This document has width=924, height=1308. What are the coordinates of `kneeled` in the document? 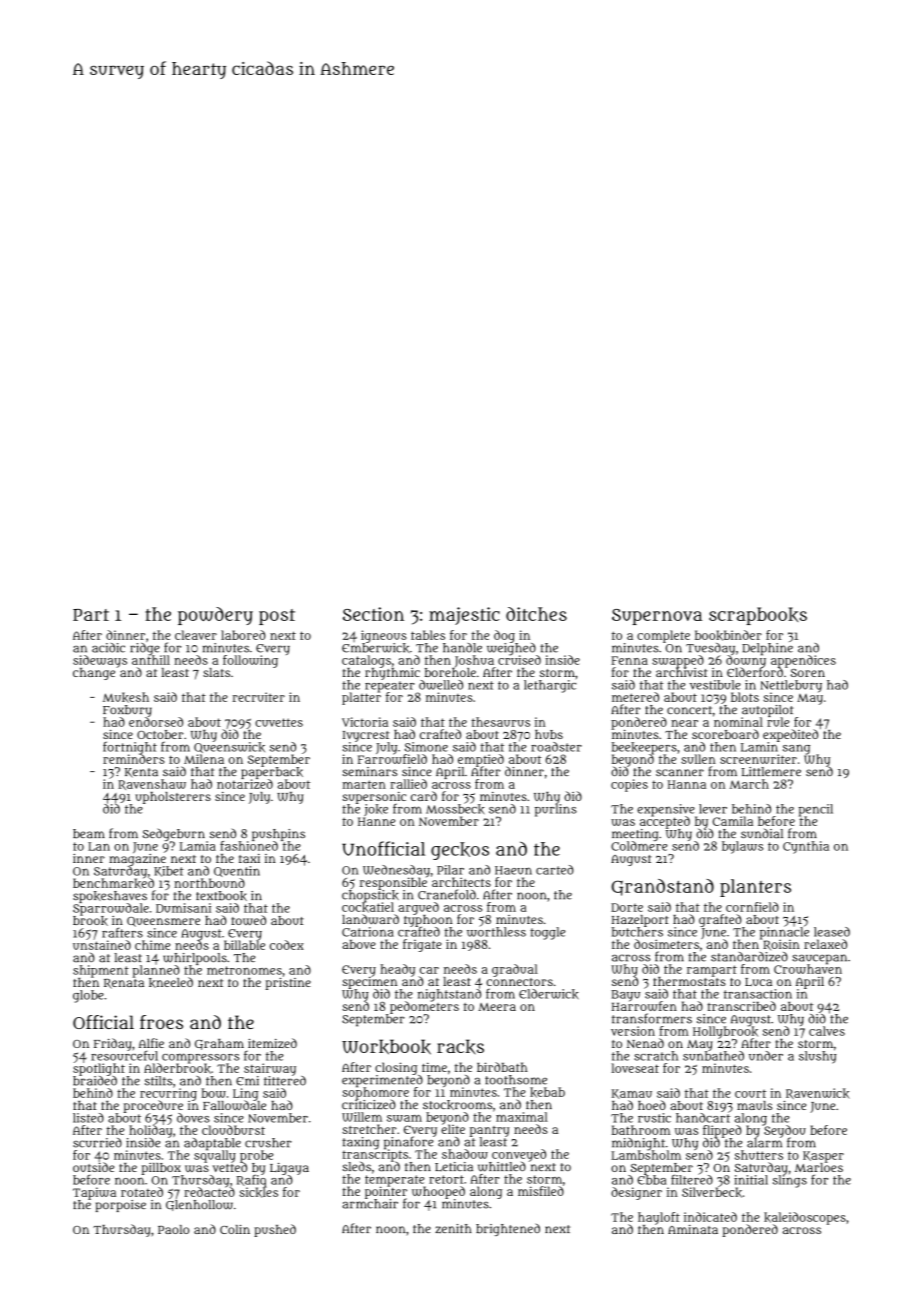 It's located at (171, 982).
